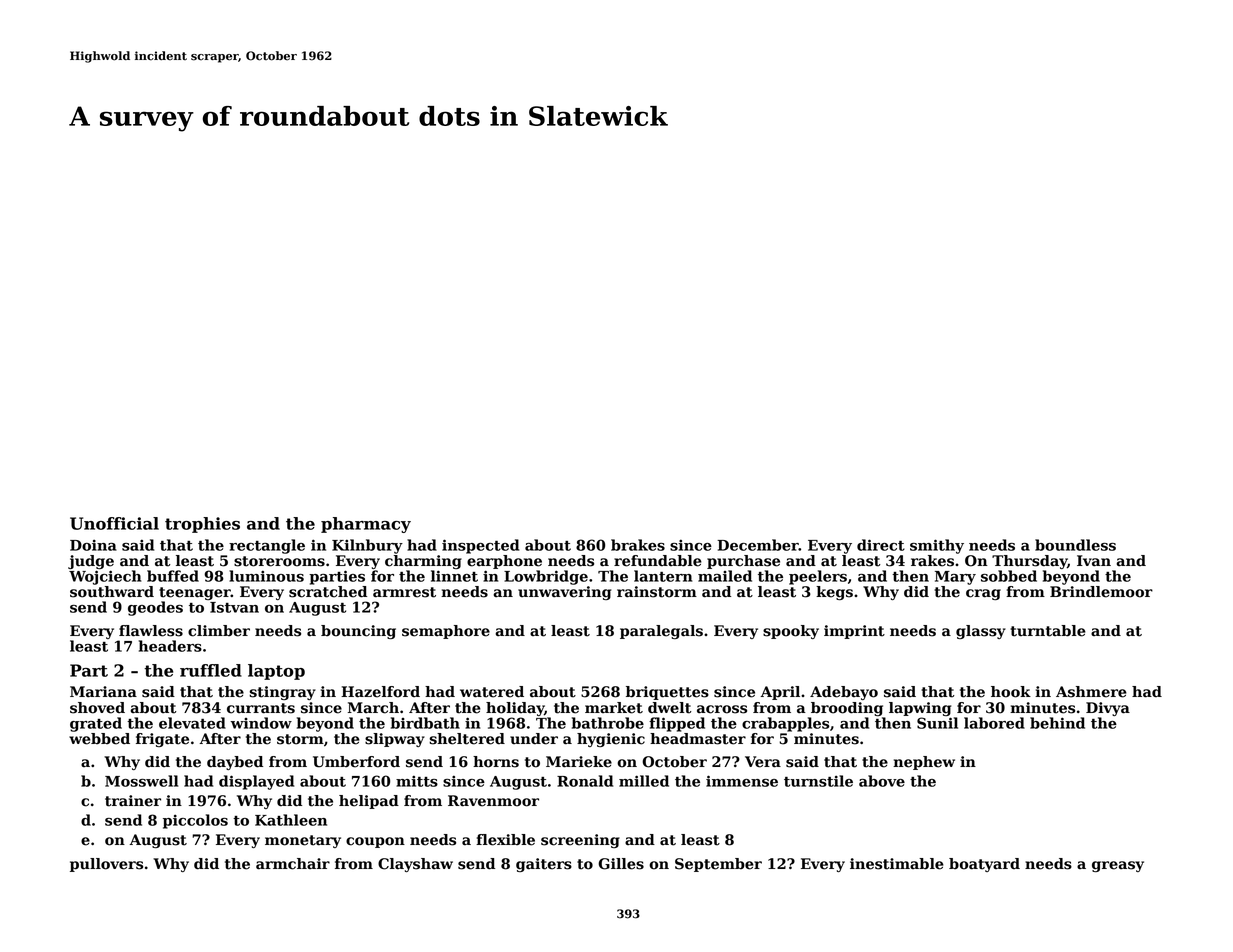  Describe the element at coordinates (446, 632) in the screenshot. I see `semaphore` at that location.
